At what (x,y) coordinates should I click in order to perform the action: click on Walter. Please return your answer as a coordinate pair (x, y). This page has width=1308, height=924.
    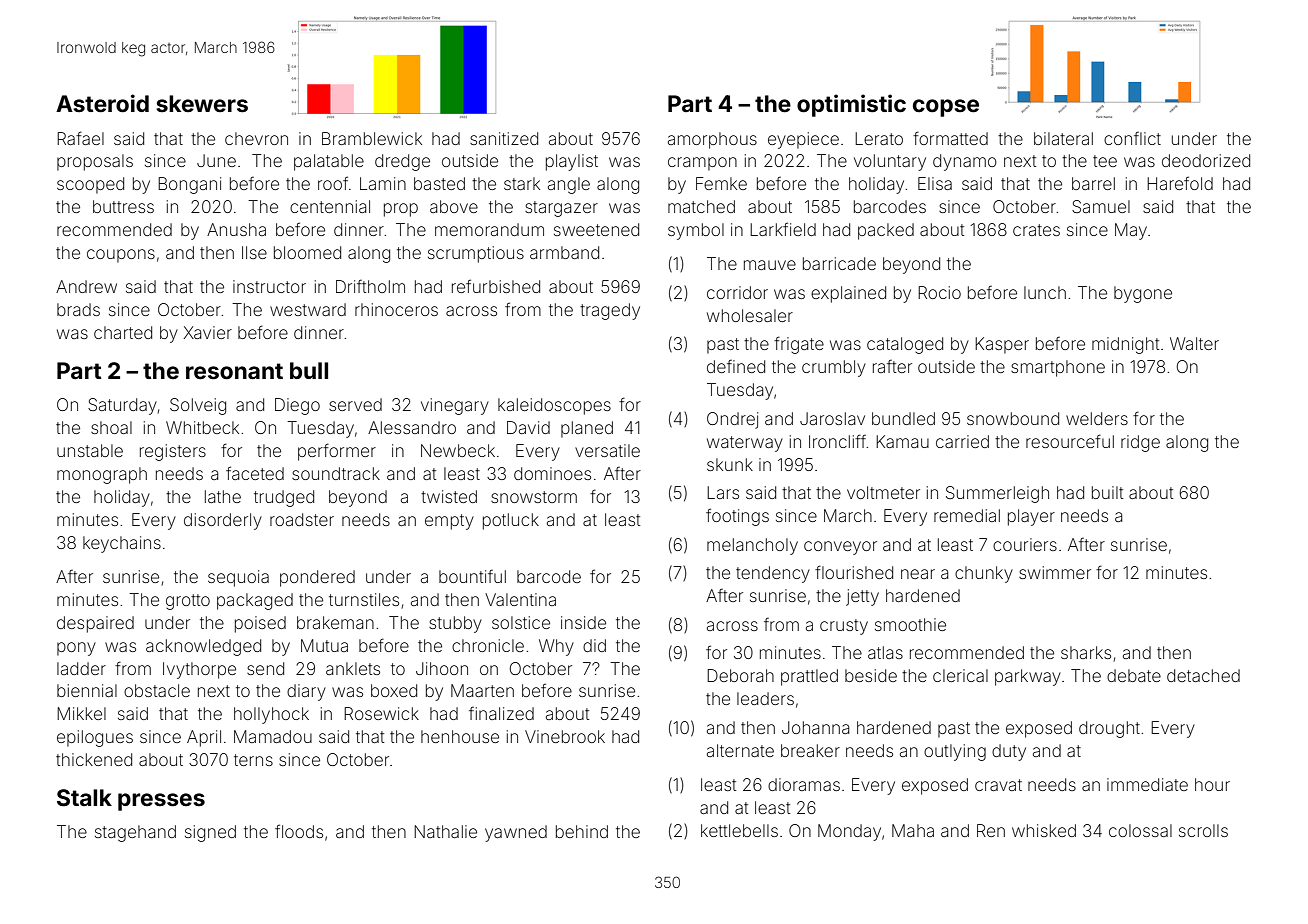
    Looking at the image, I should click on (1194, 343).
